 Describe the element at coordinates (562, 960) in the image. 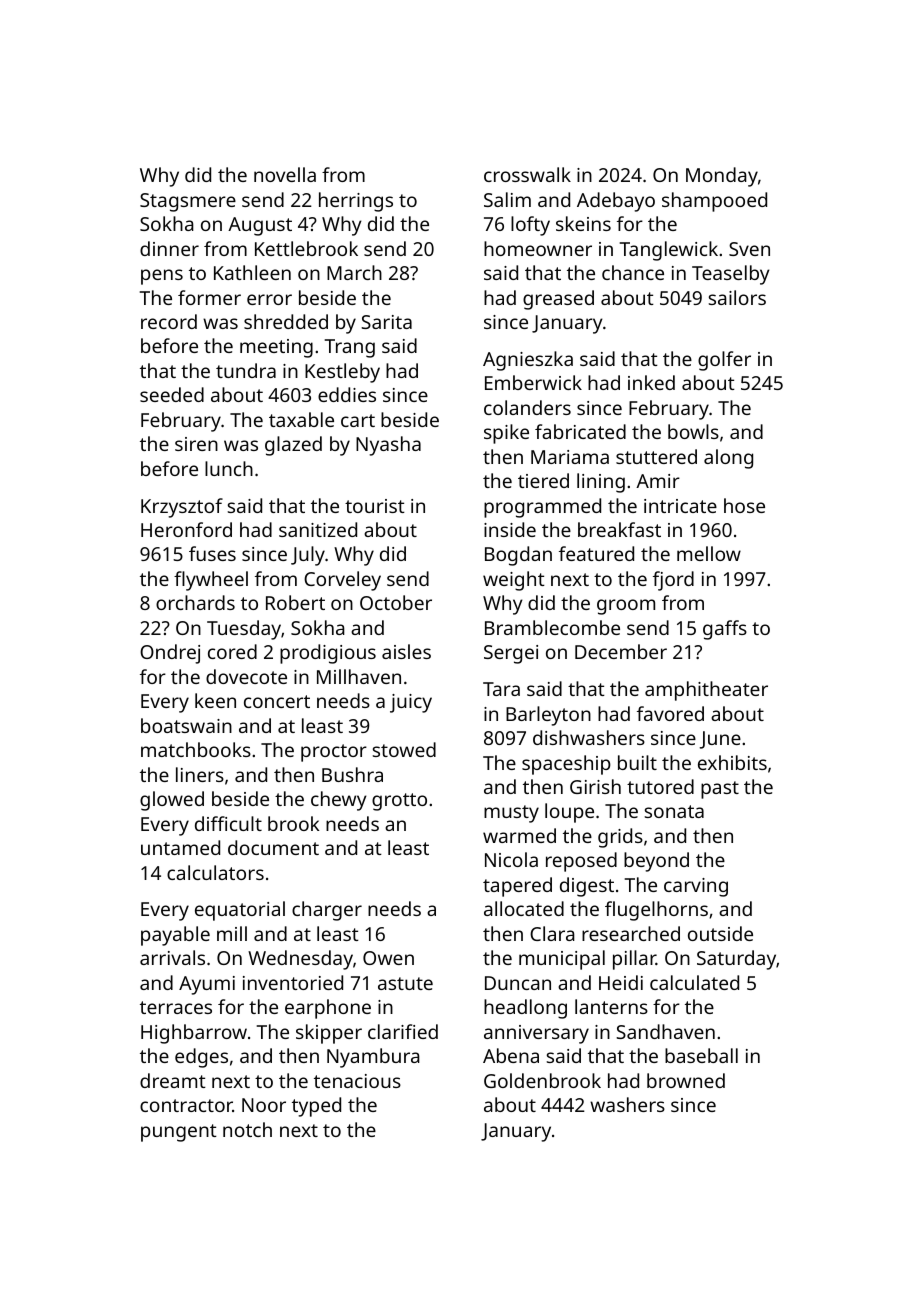

I see `municipal` at that location.
